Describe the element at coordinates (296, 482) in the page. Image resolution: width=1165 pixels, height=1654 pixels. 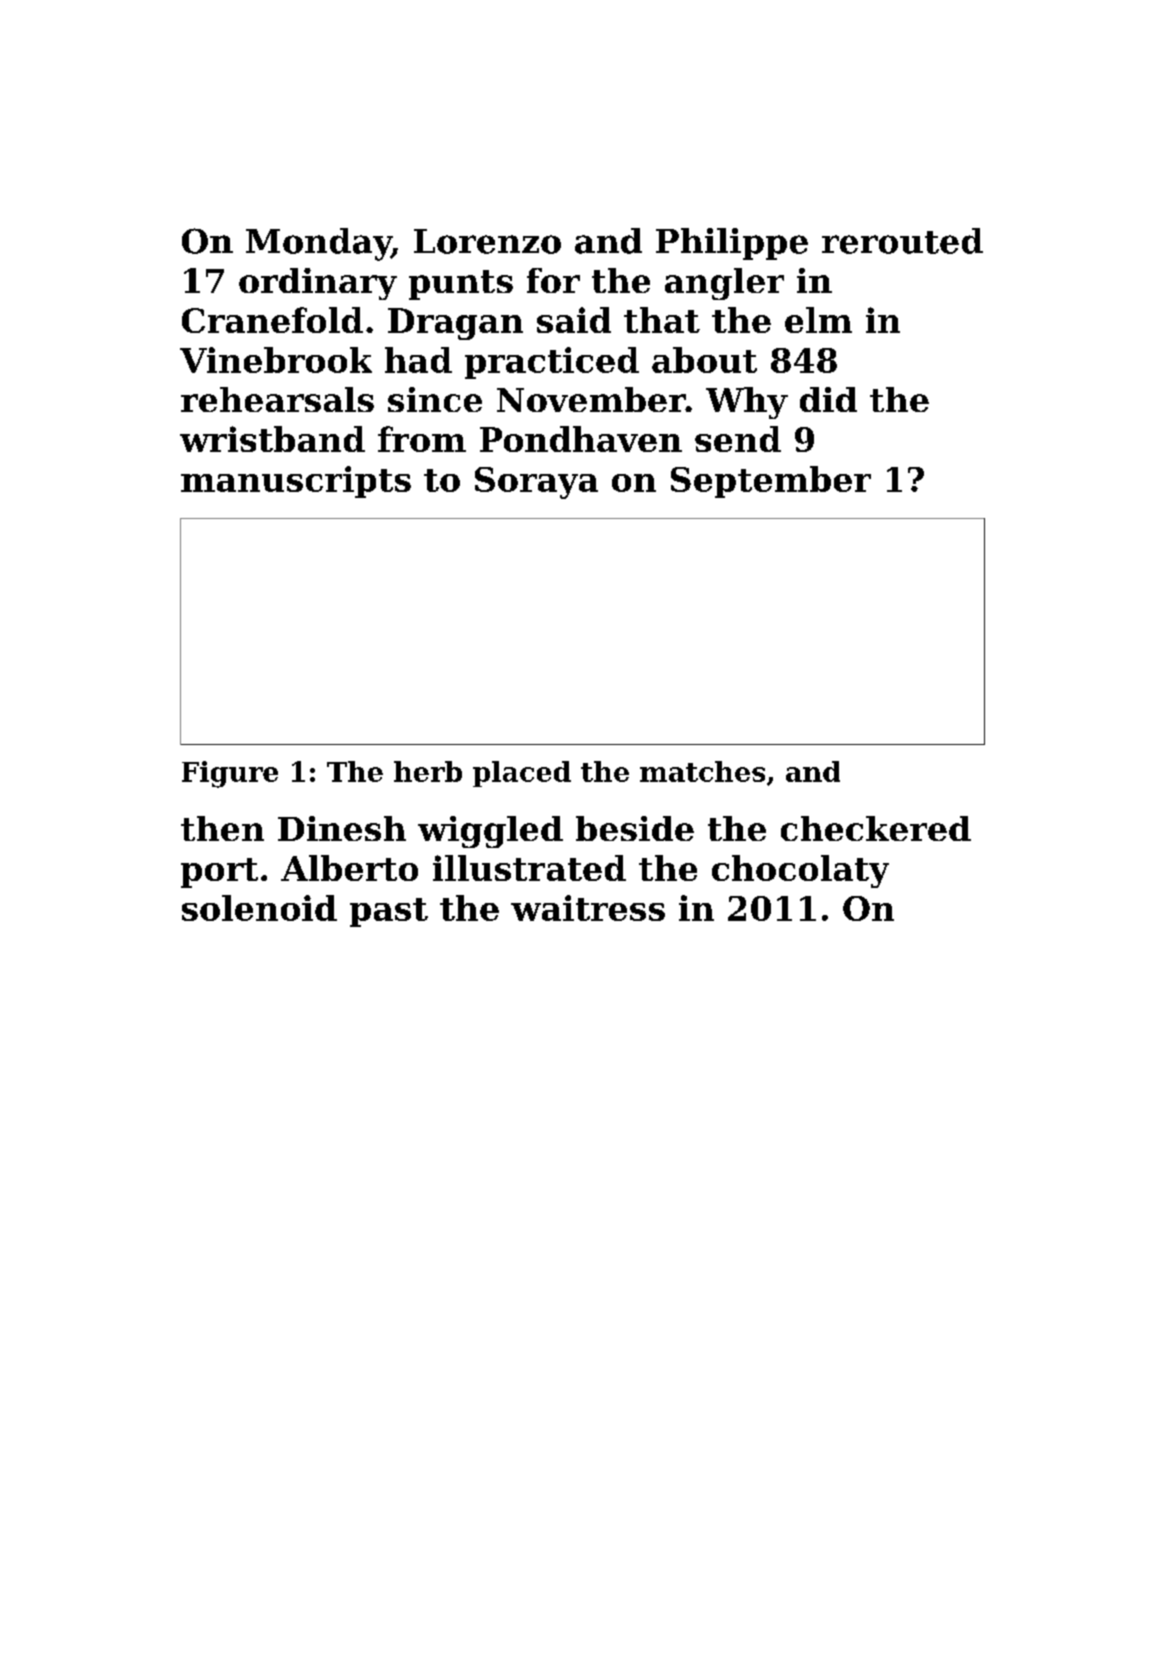
I see `manuscripts` at that location.
